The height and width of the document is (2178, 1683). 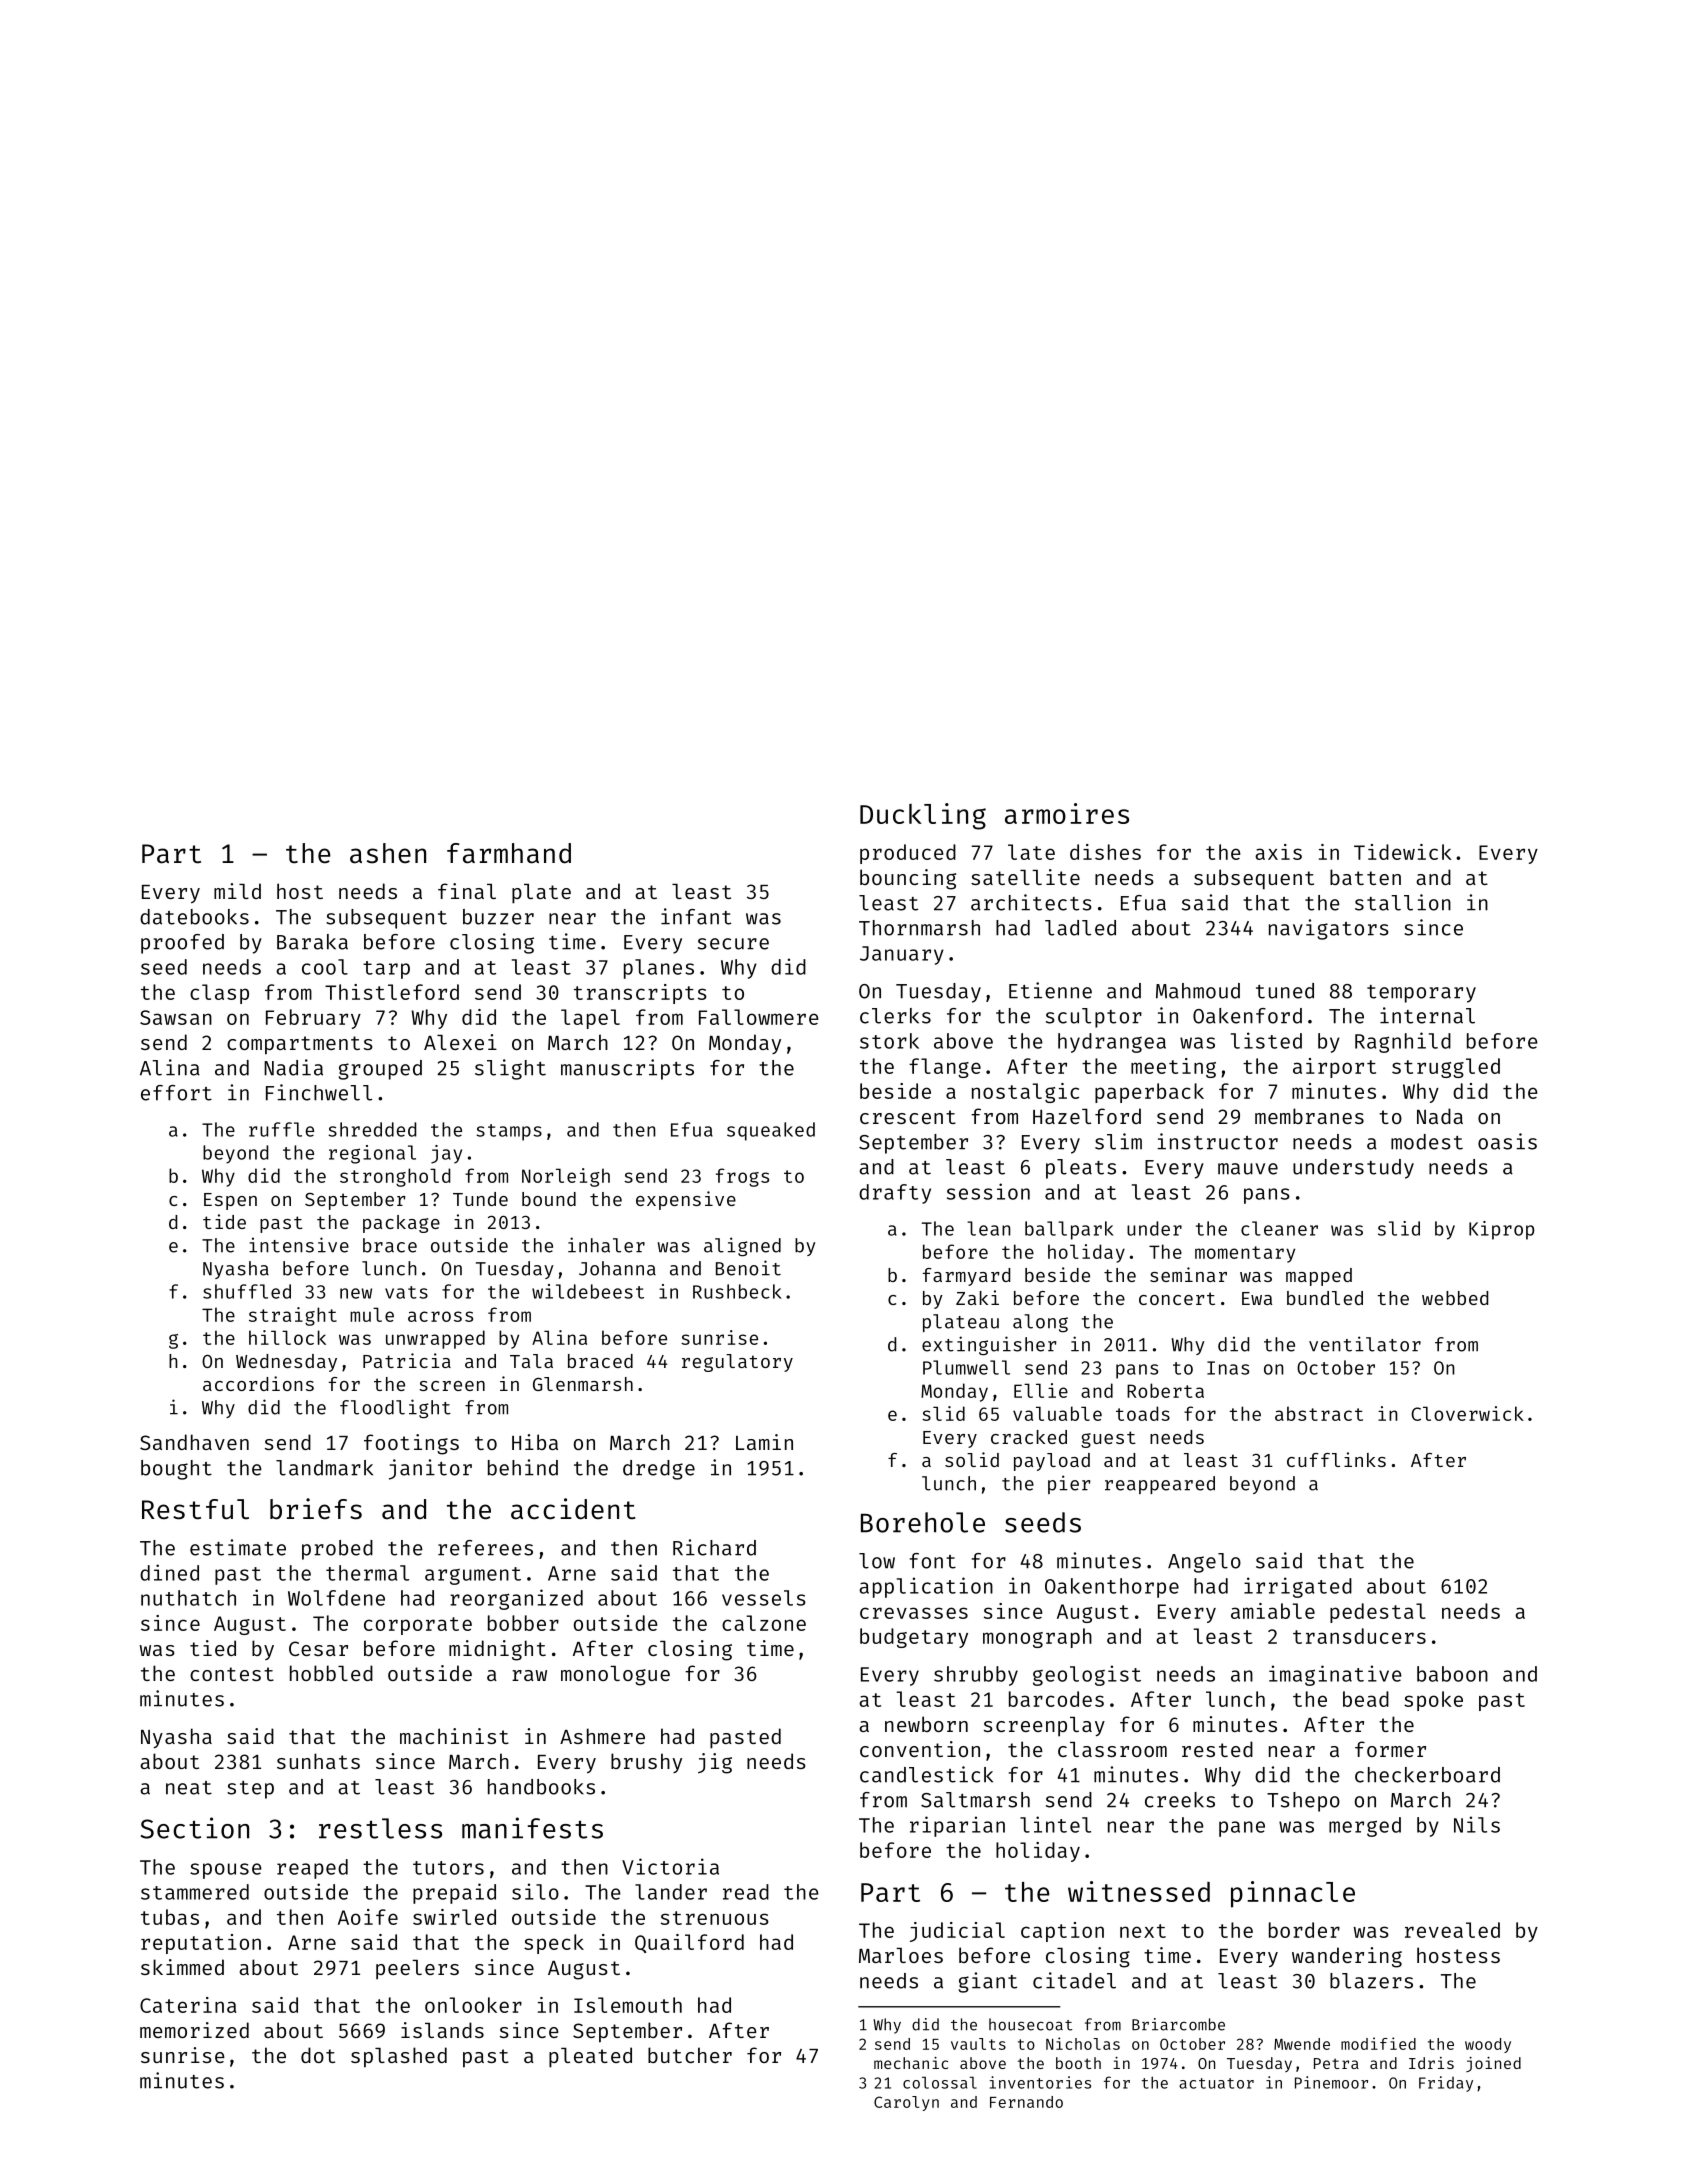 What do you see at coordinates (230, 1201) in the document?
I see `Espen` at bounding box center [230, 1201].
